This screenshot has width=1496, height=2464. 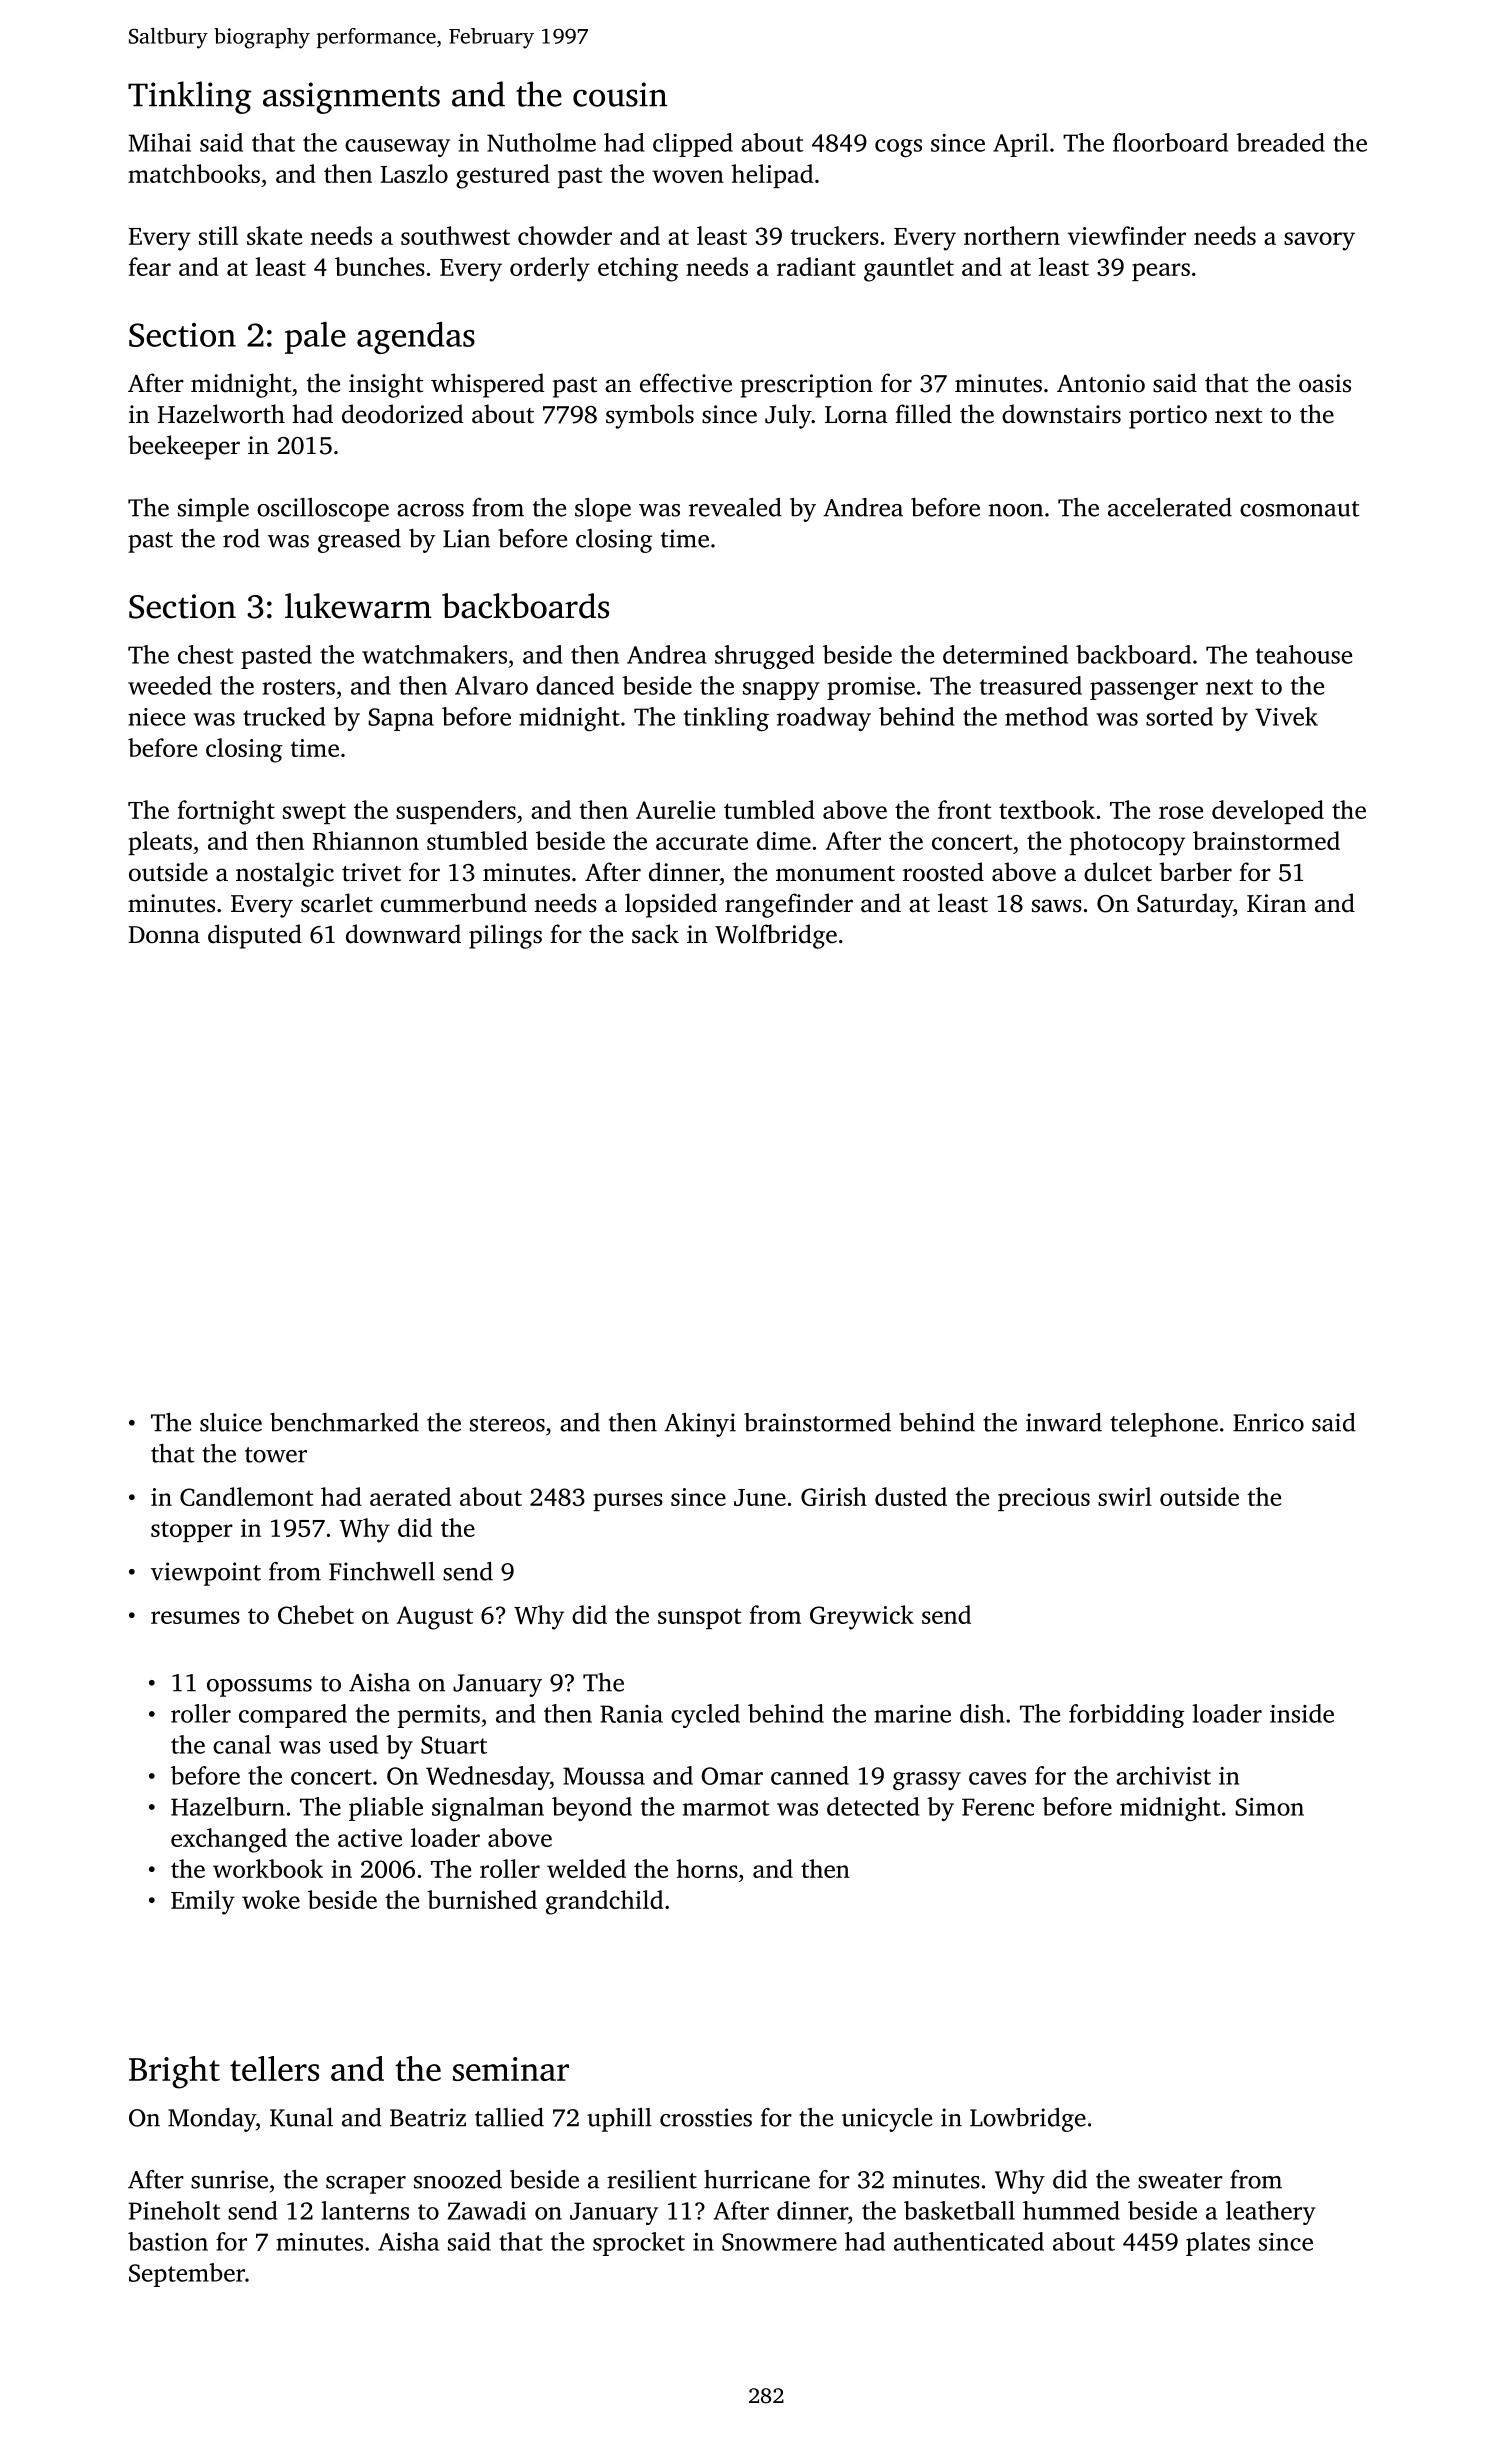 What do you see at coordinates (194, 173) in the screenshot?
I see `matchbooks` at bounding box center [194, 173].
